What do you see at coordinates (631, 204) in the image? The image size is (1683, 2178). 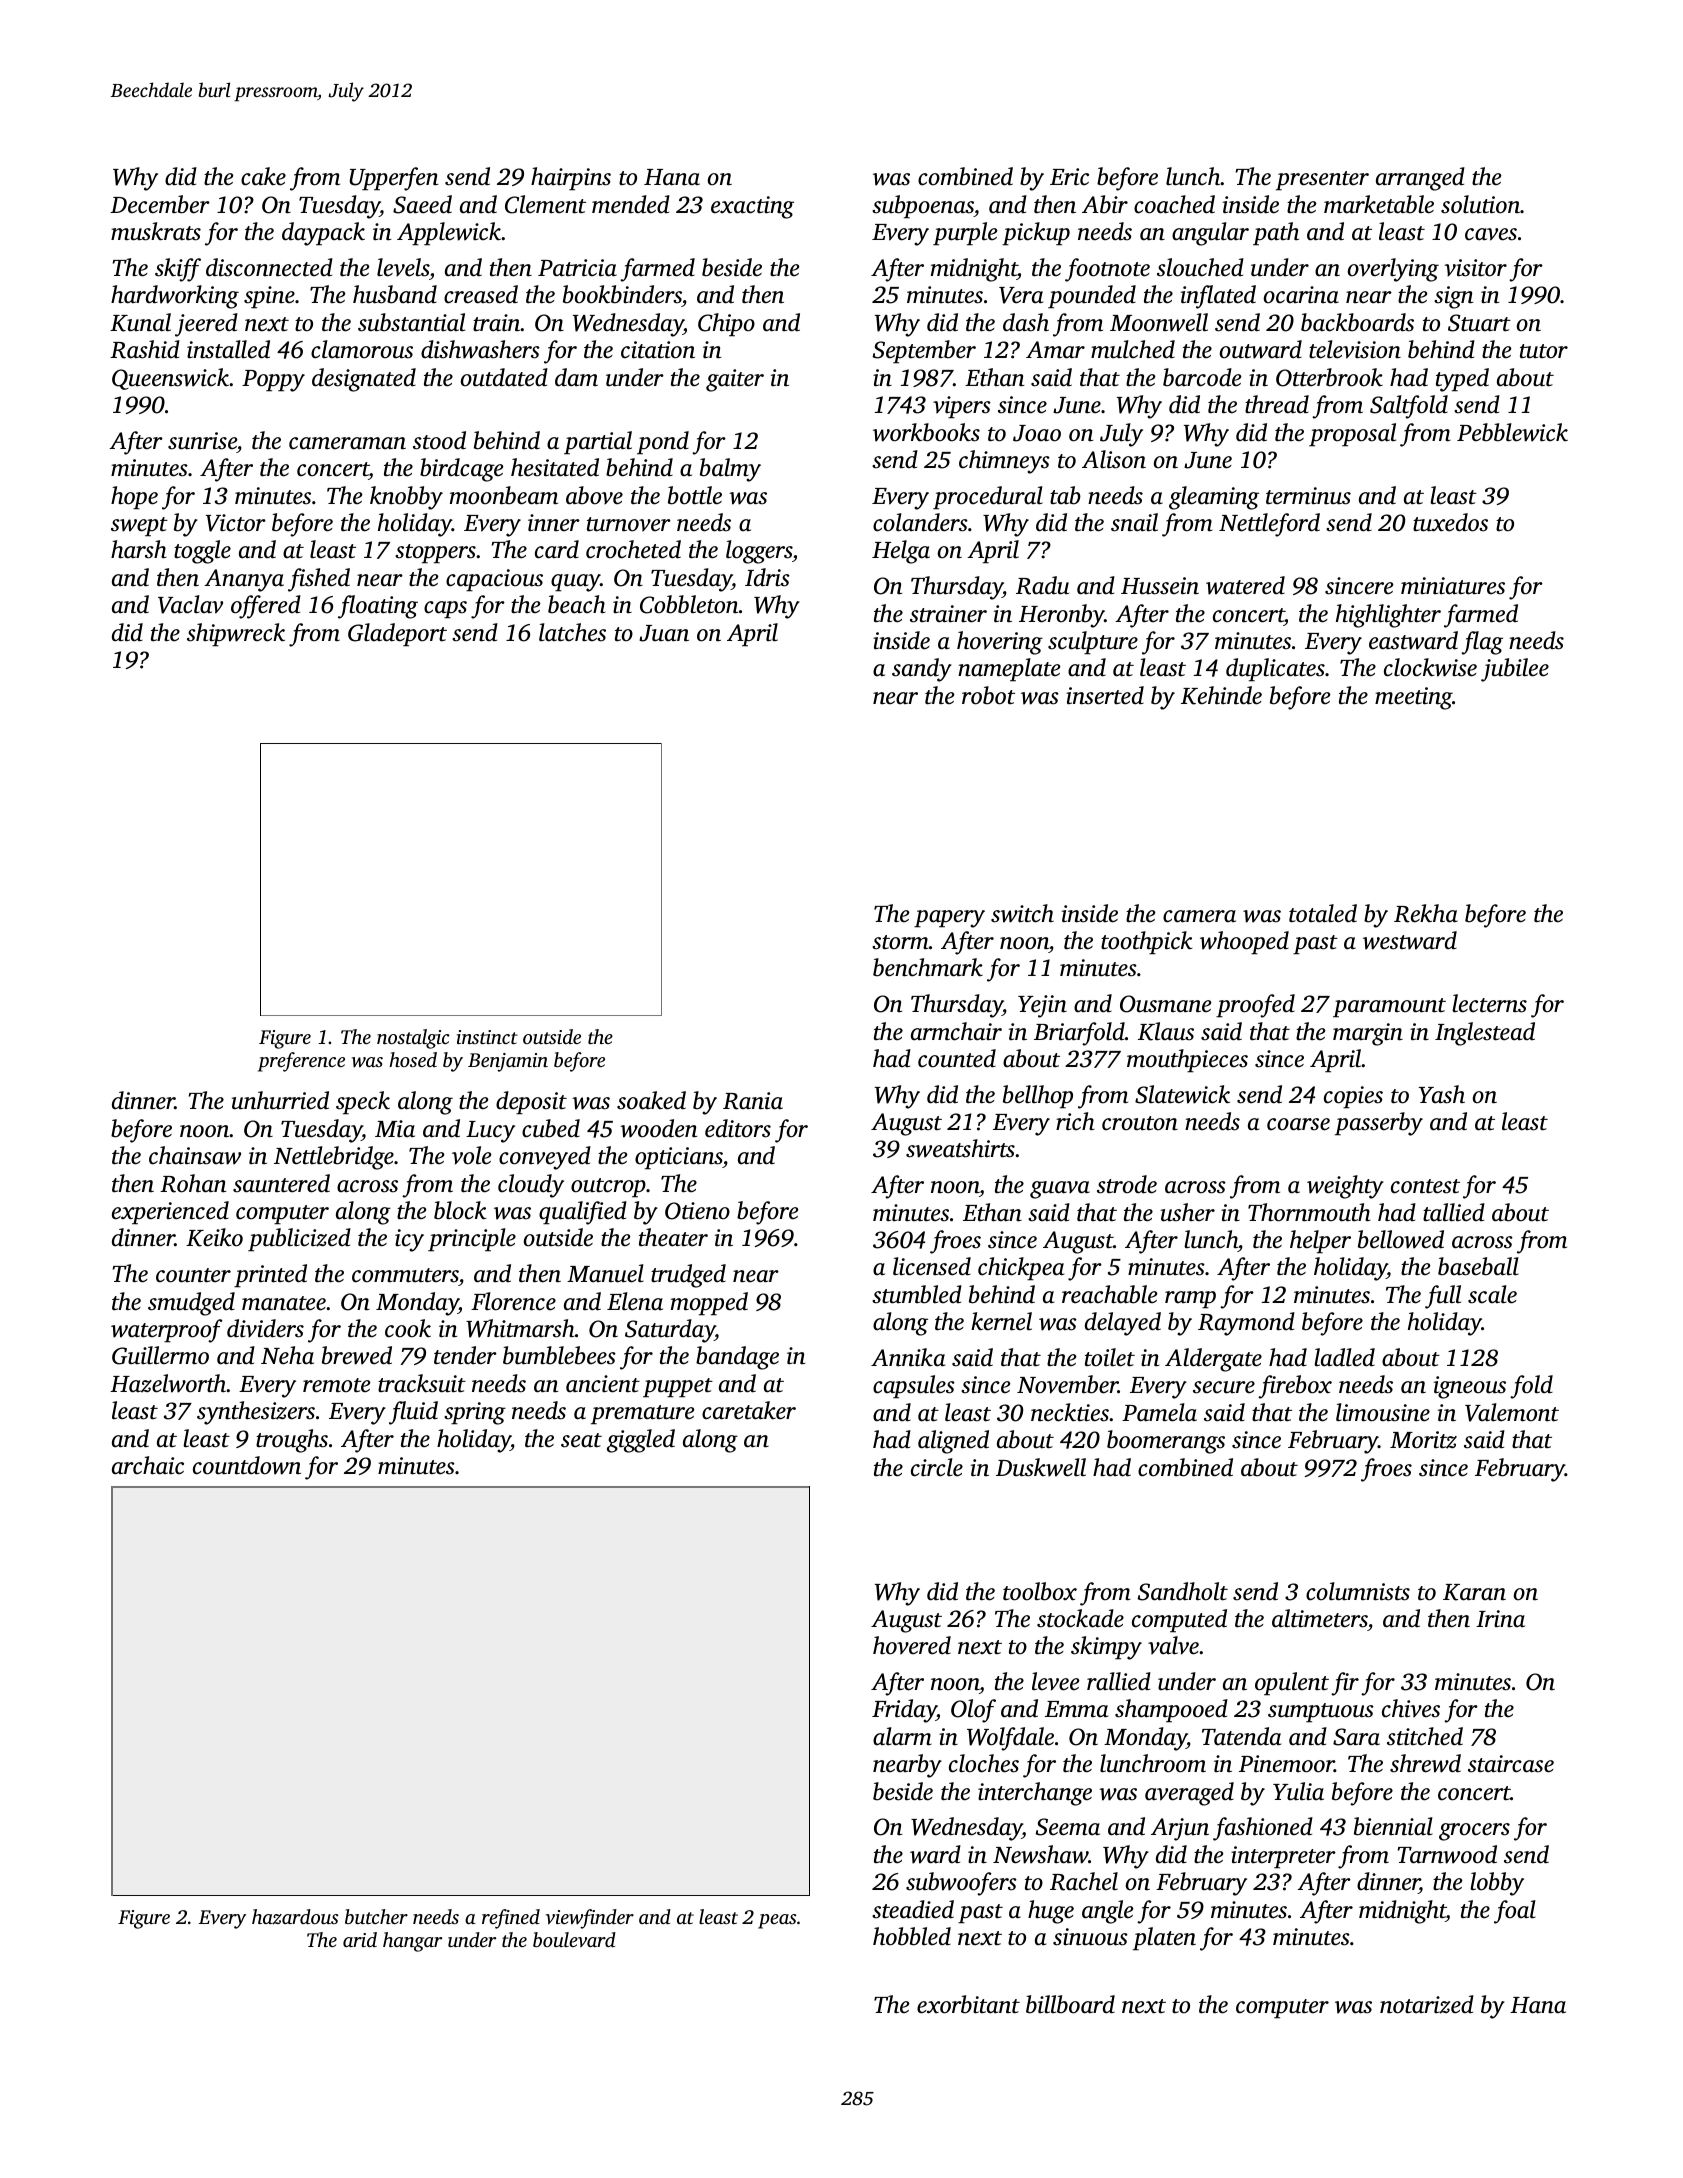 I see `mended` at bounding box center [631, 204].
